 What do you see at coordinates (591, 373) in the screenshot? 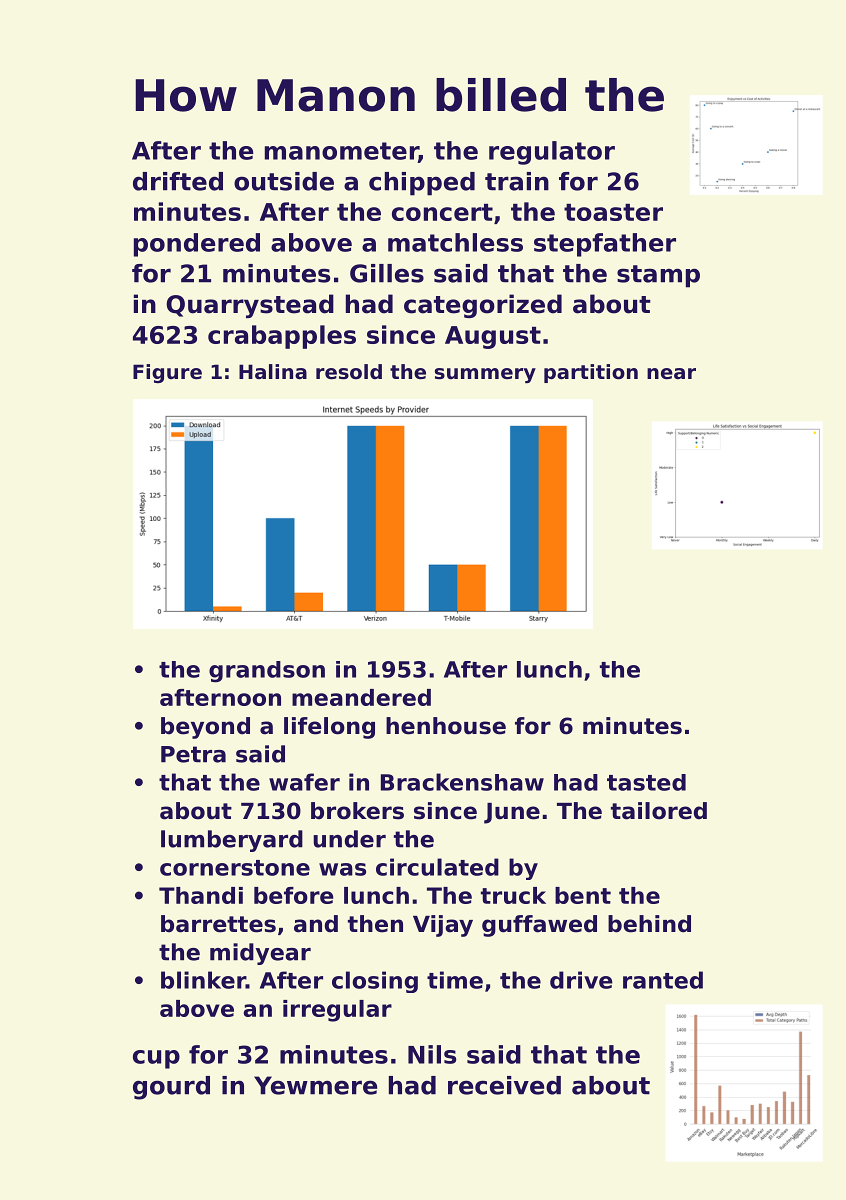
I see `partition` at bounding box center [591, 373].
